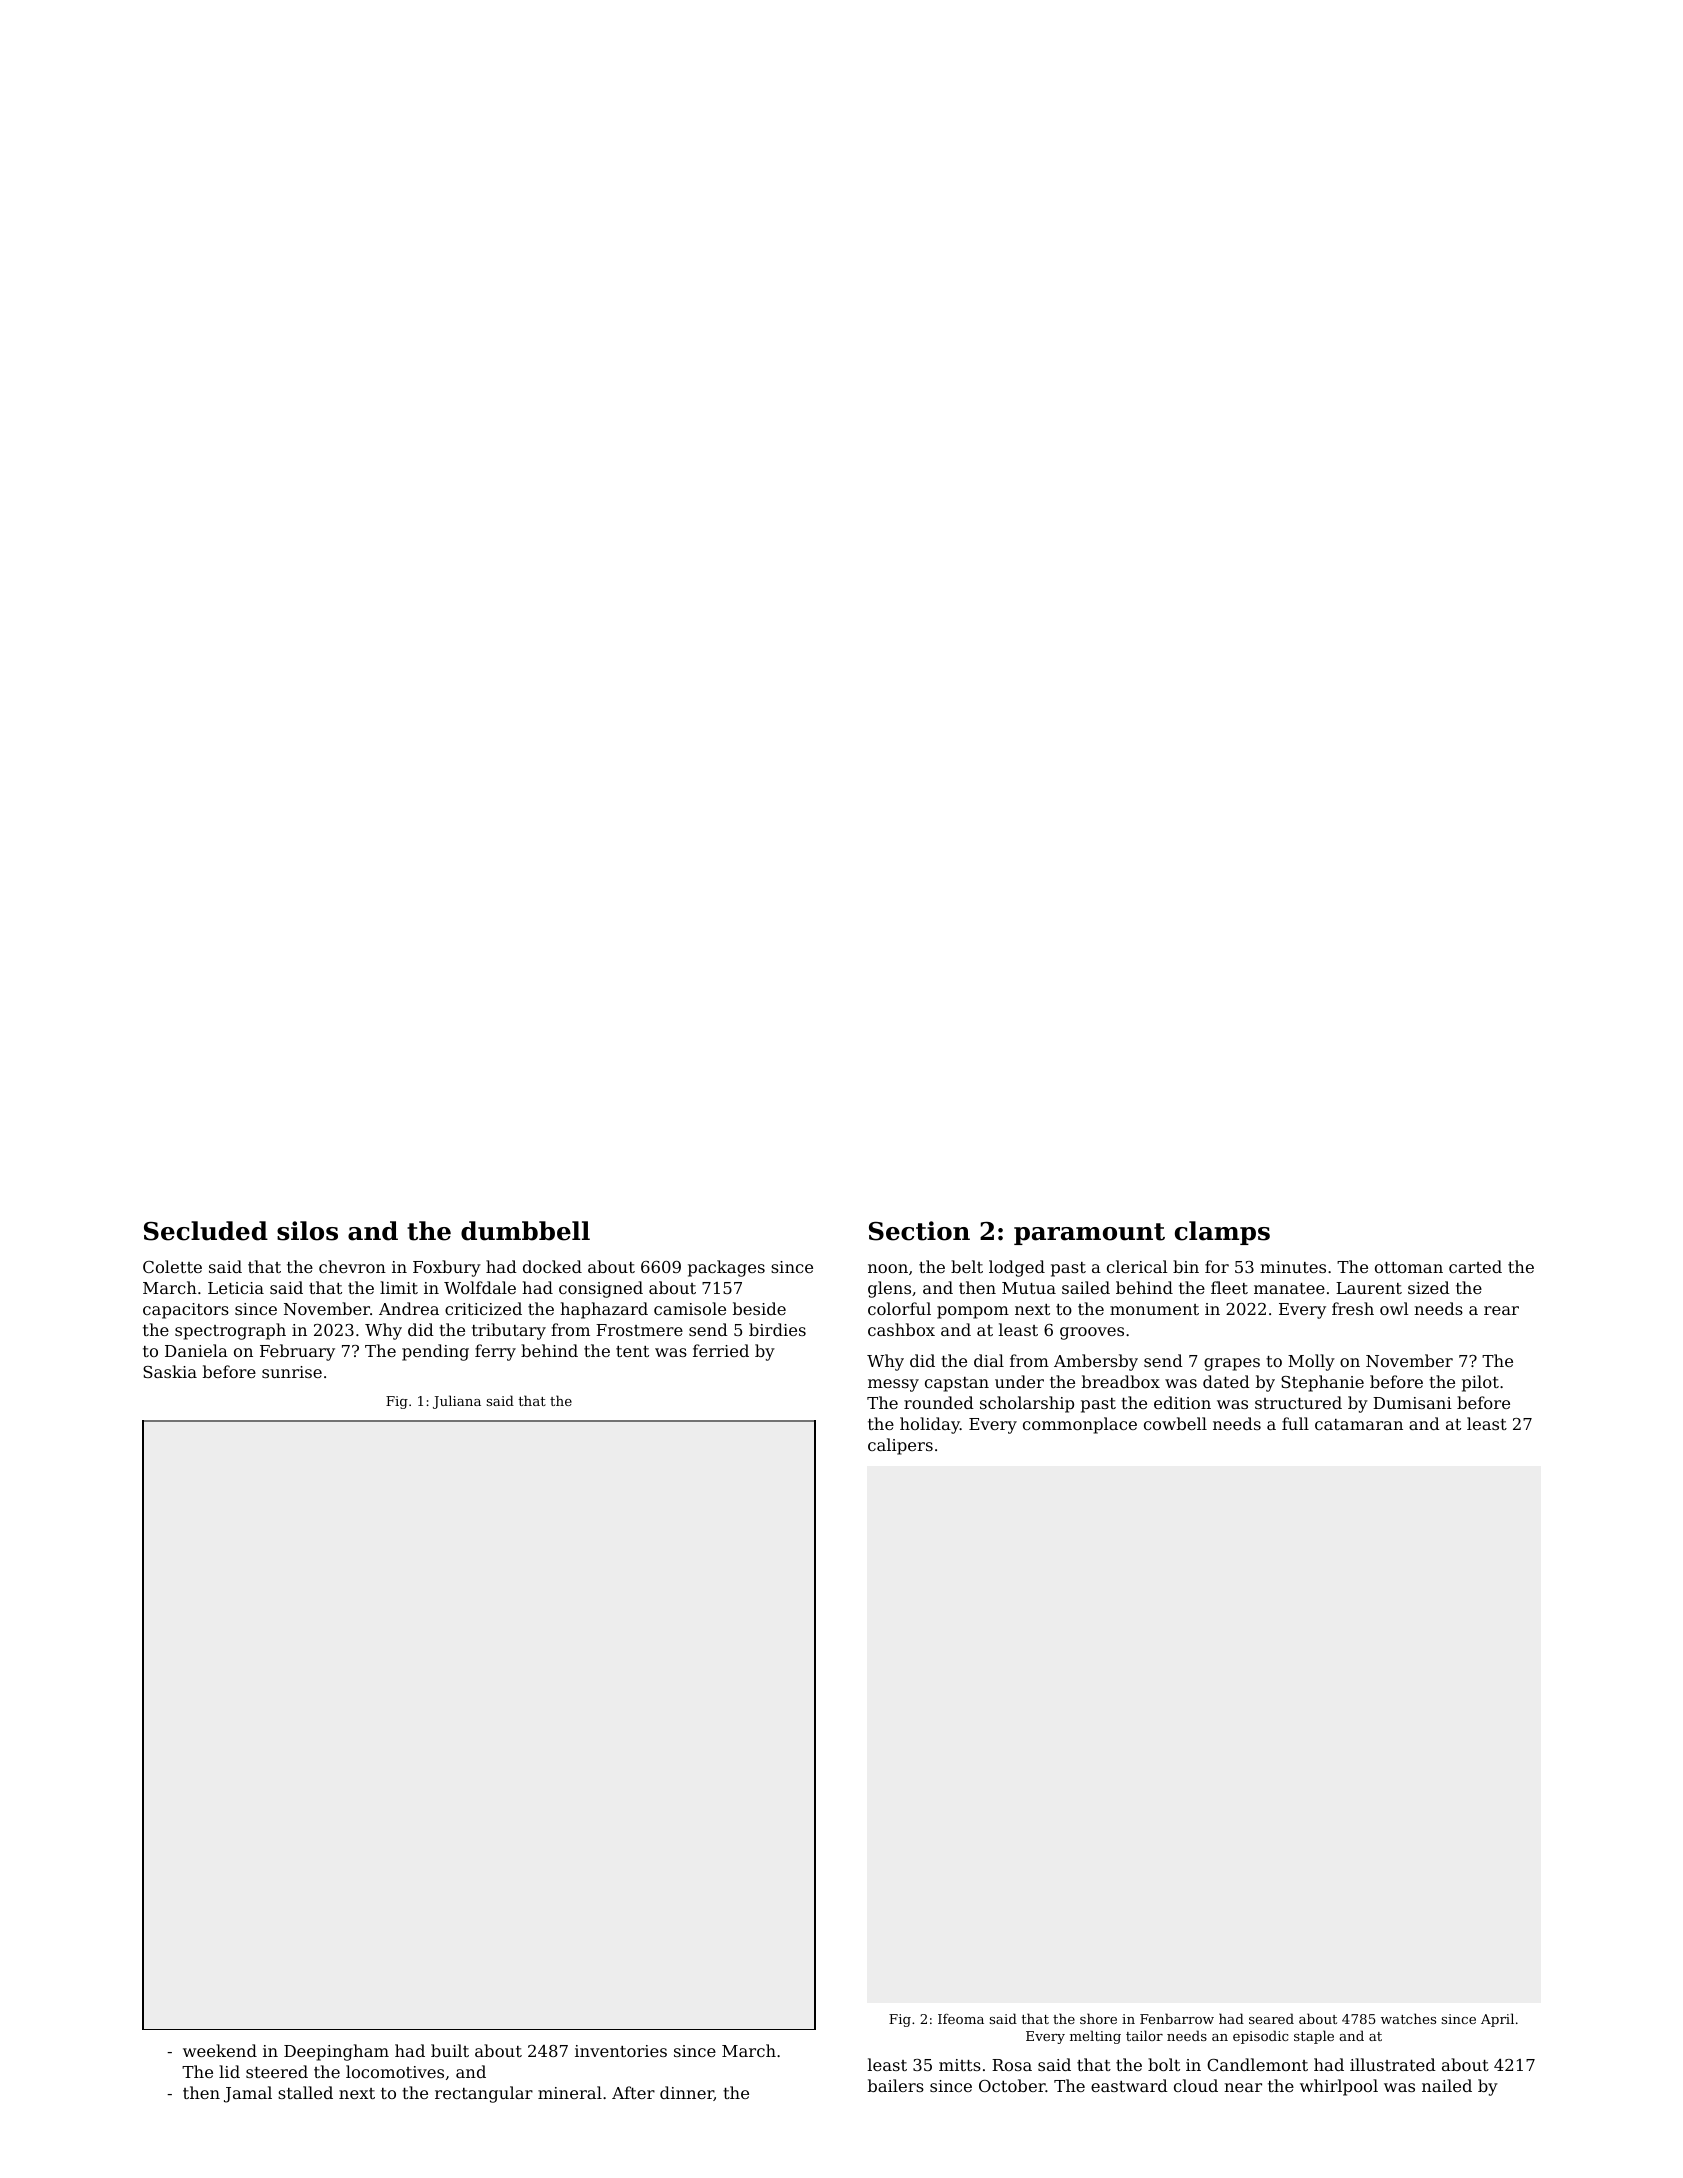 Image resolution: width=1683 pixels, height=2178 pixels. I want to click on Ifeoma, so click(961, 2019).
